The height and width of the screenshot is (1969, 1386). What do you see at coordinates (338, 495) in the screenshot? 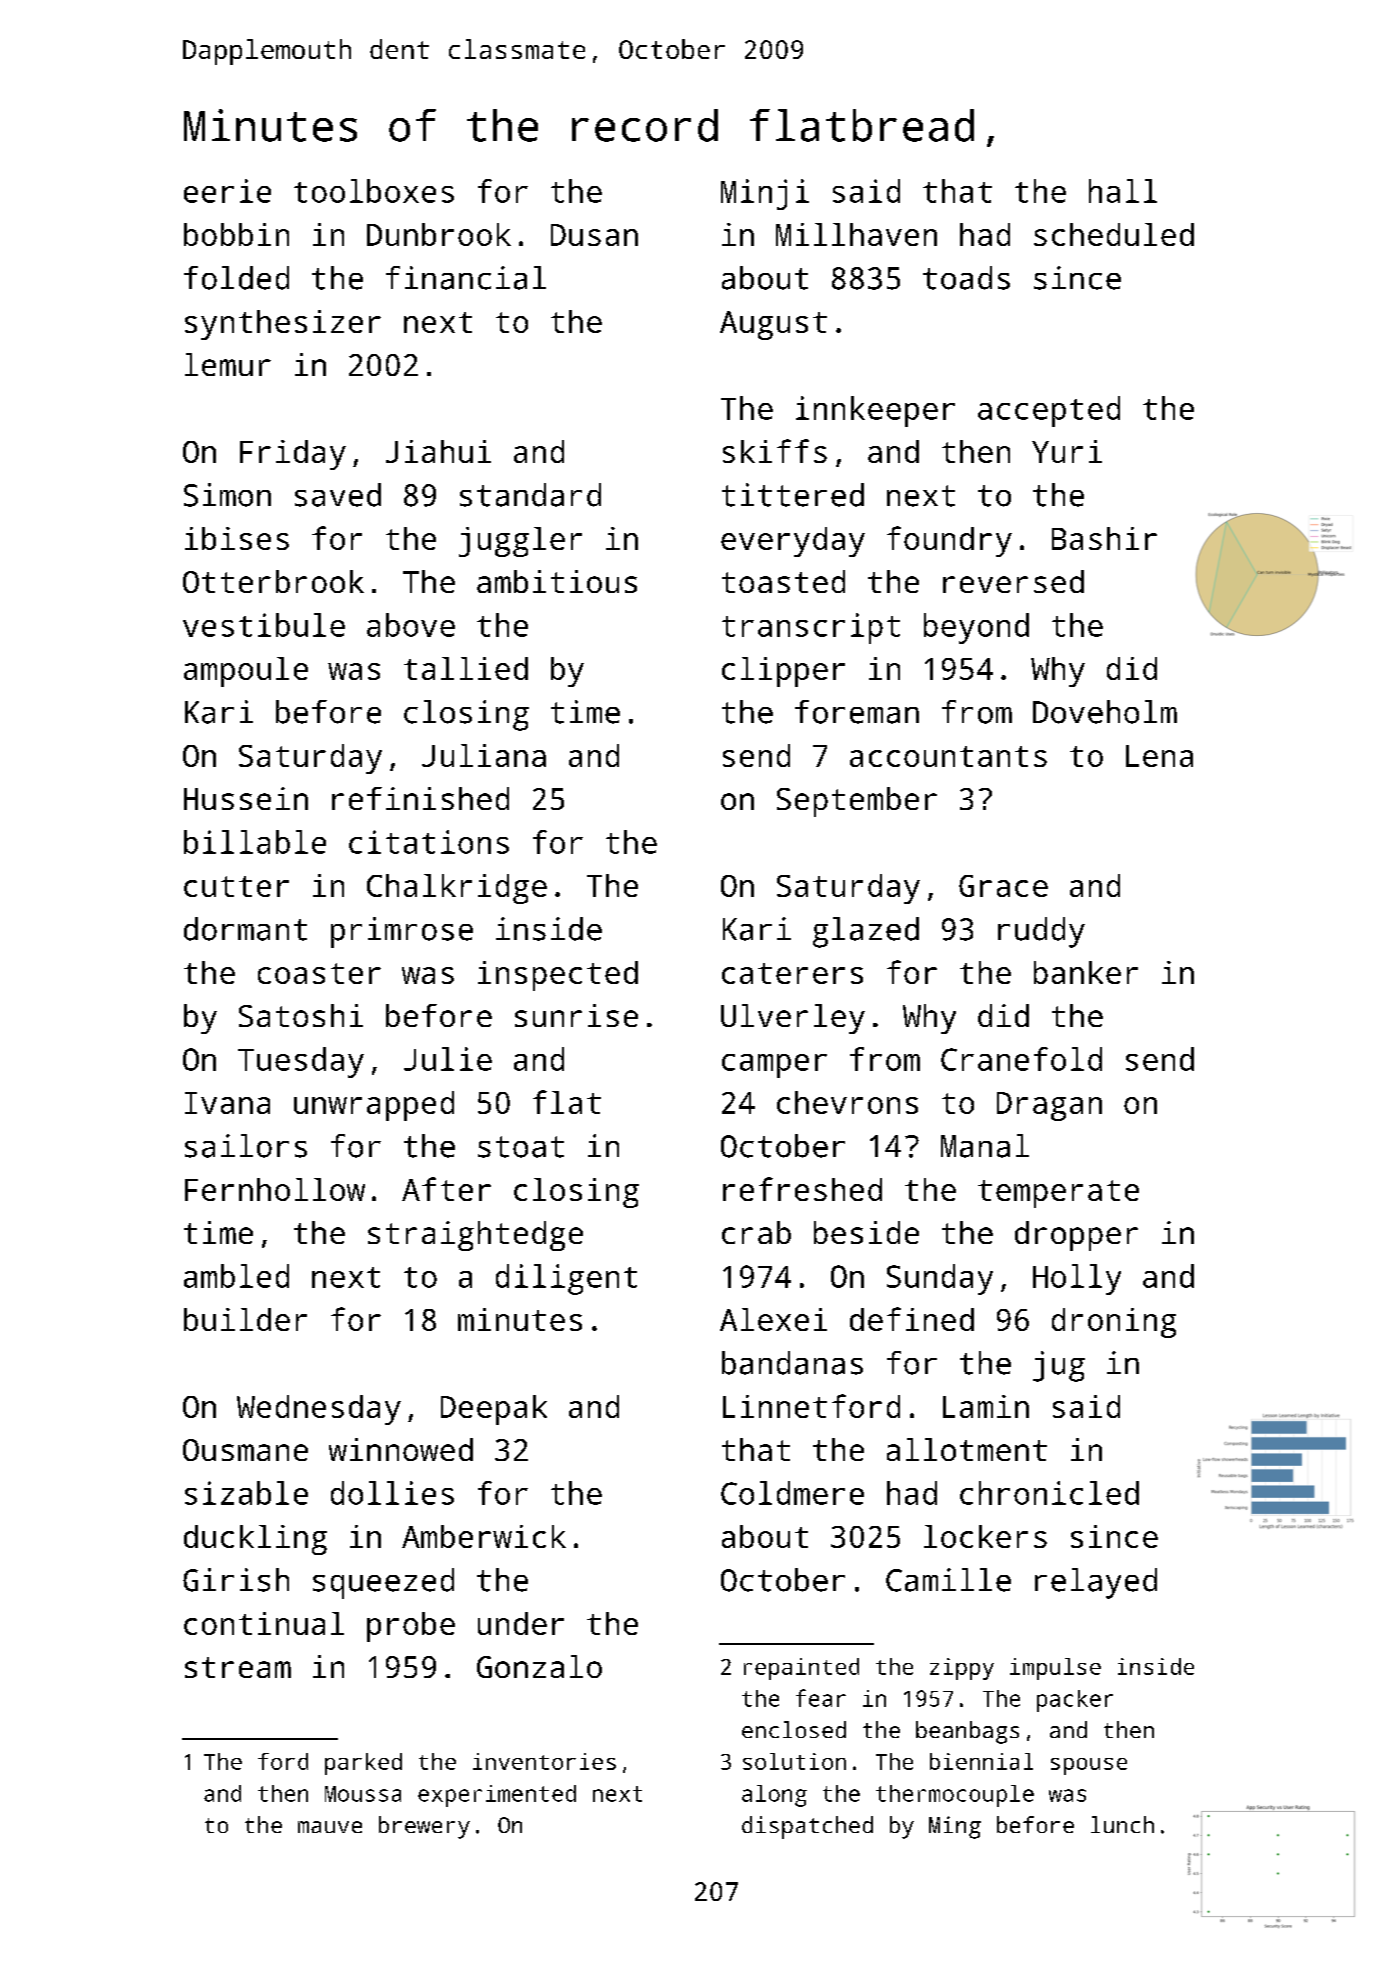
I see `saved` at bounding box center [338, 495].
